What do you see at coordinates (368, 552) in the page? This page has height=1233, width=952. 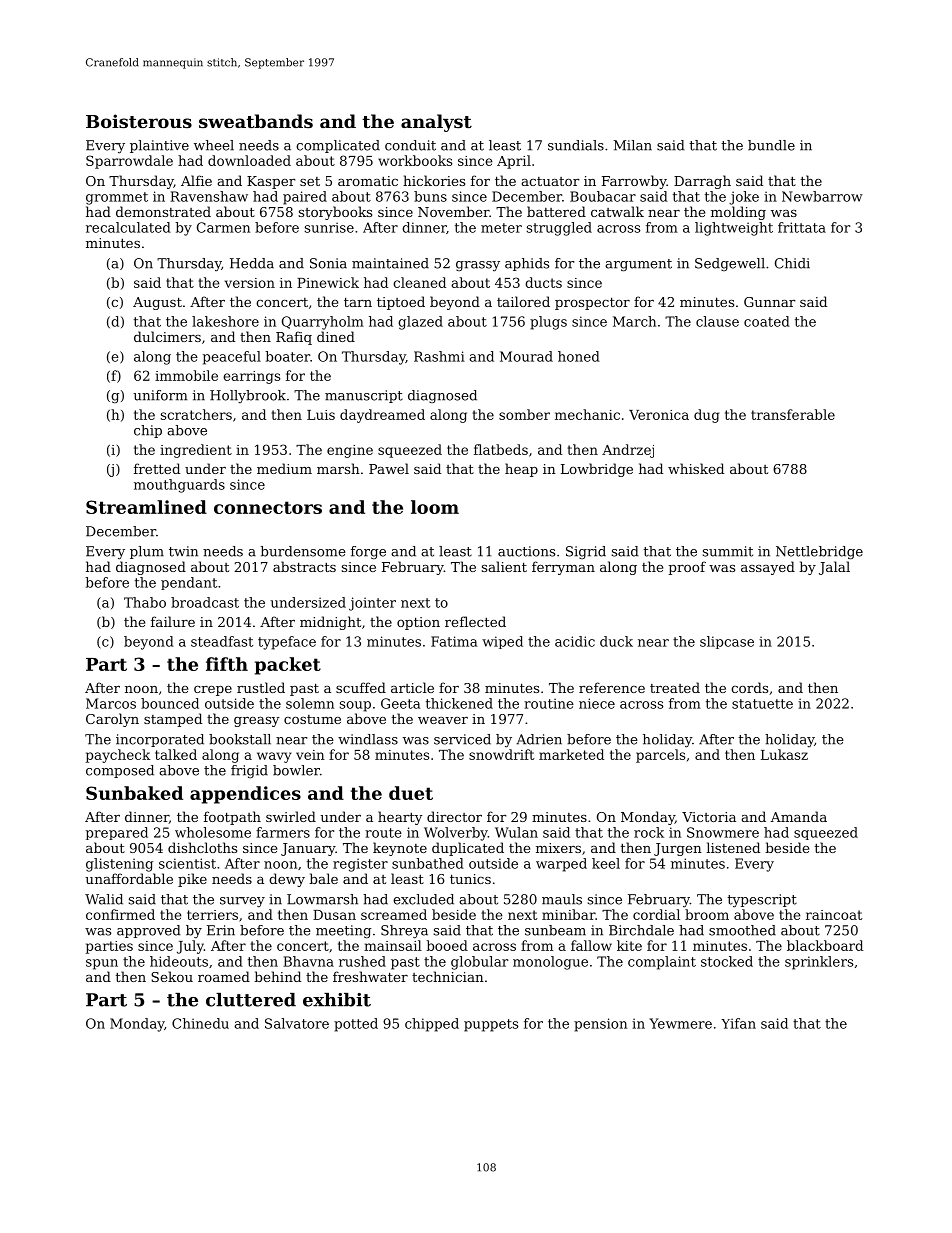 I see `forge` at bounding box center [368, 552].
